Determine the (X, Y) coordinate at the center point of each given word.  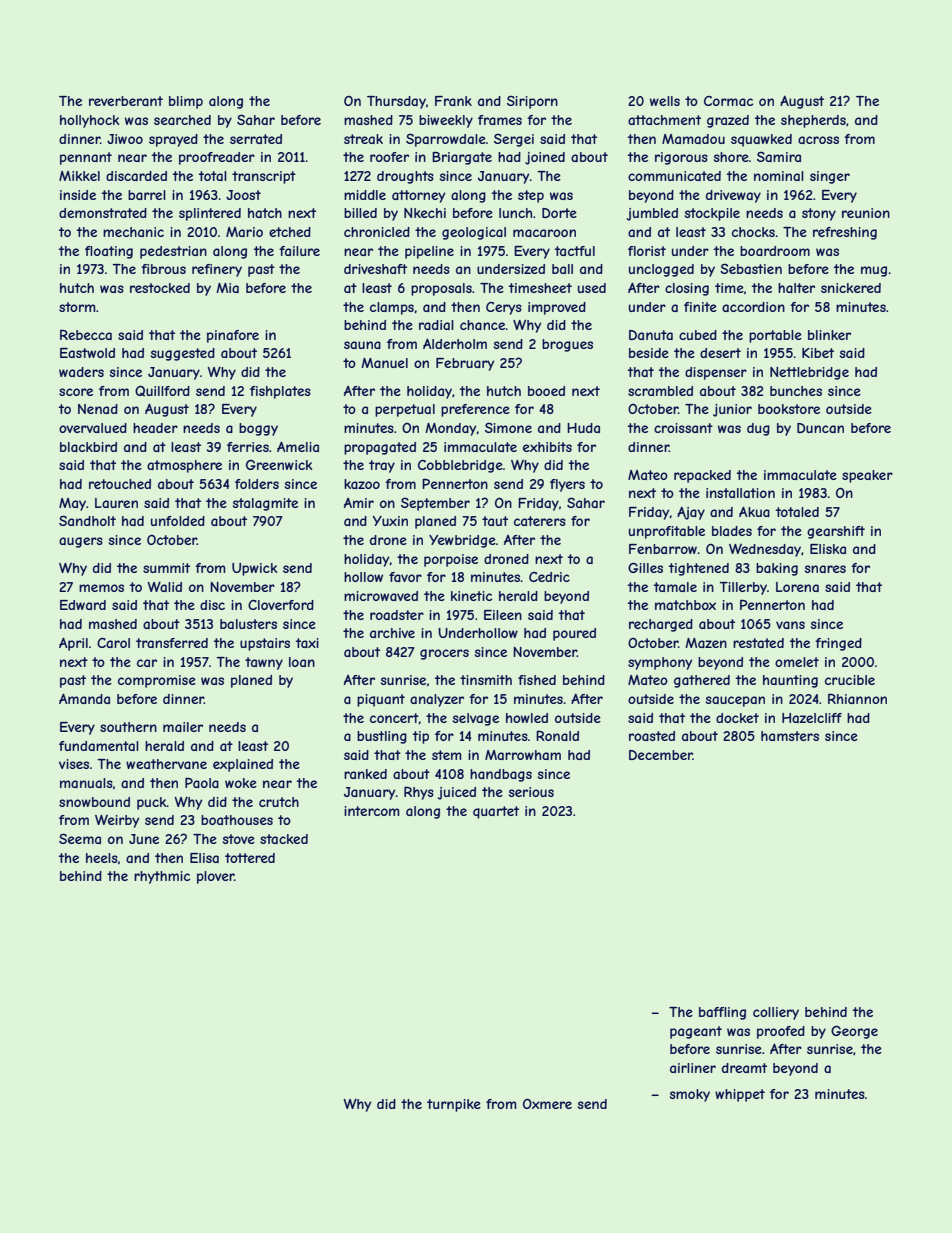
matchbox (685, 605)
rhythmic (162, 877)
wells (665, 101)
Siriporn (532, 102)
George (854, 1032)
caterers (540, 521)
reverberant (126, 101)
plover (215, 877)
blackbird (88, 447)
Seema (80, 838)
